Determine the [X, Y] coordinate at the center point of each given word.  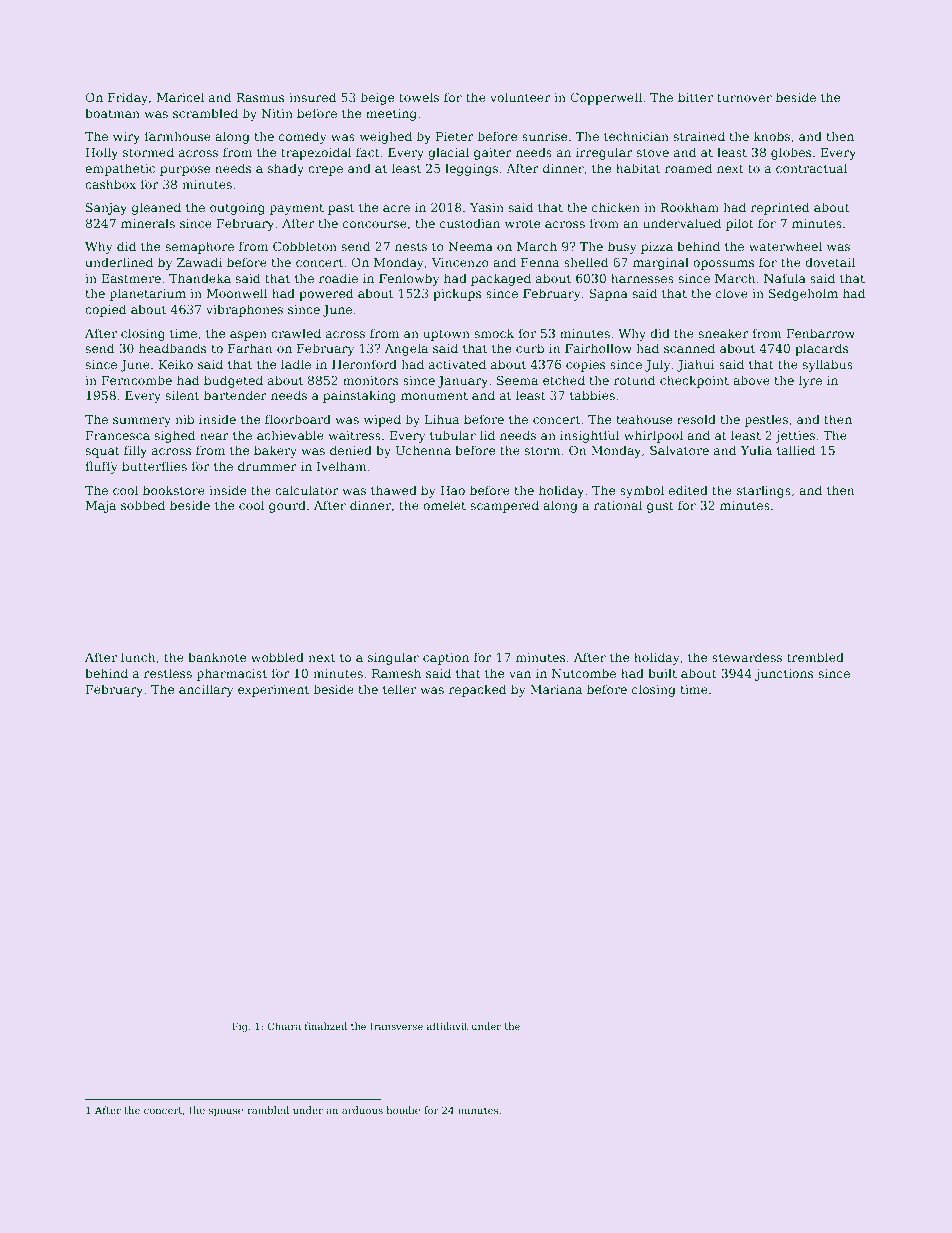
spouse [226, 1112]
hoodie [403, 1110]
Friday [128, 98]
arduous [362, 1110]
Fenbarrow [820, 333]
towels [419, 97]
